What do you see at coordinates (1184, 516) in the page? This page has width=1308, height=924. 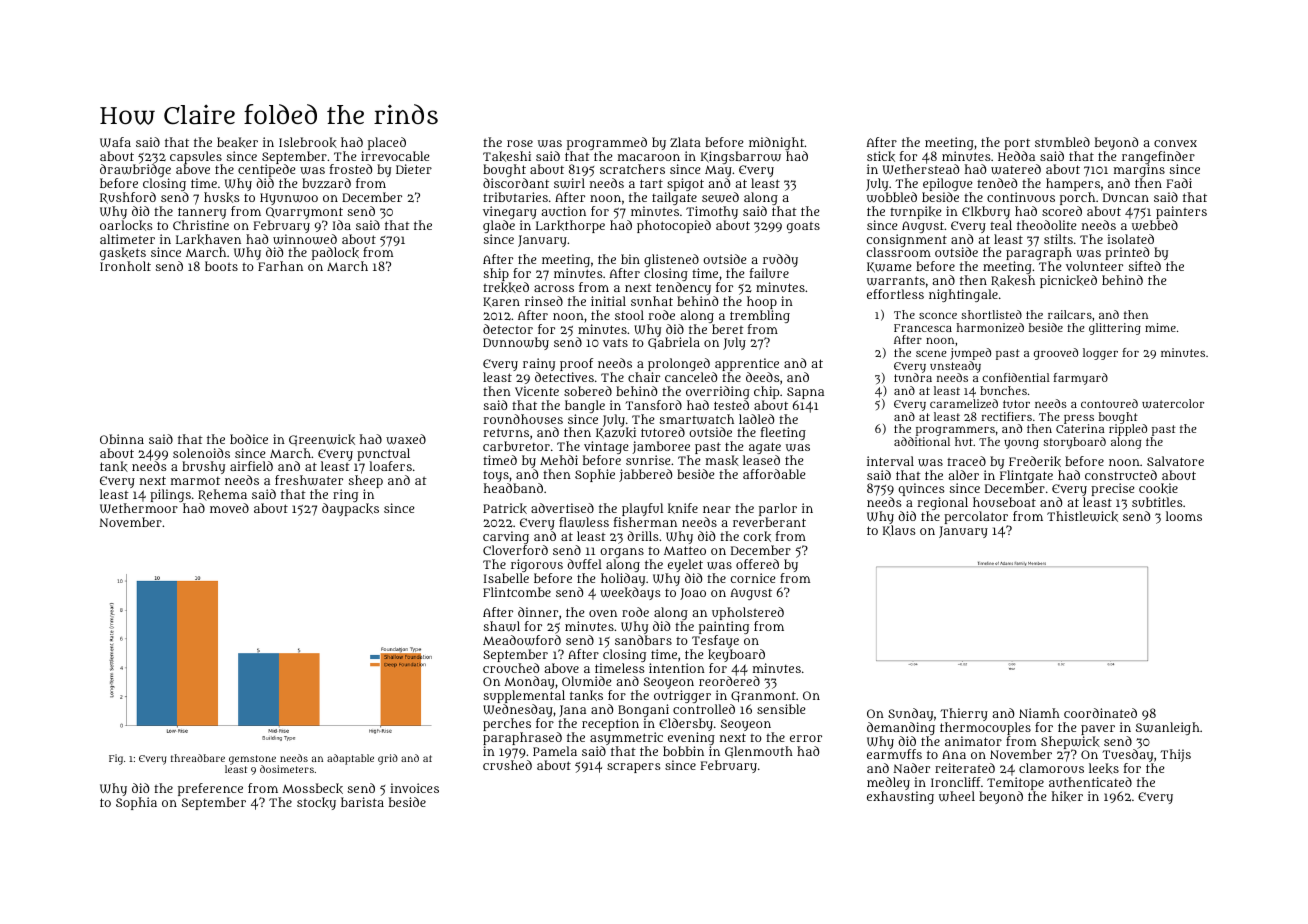 I see `looms` at bounding box center [1184, 516].
